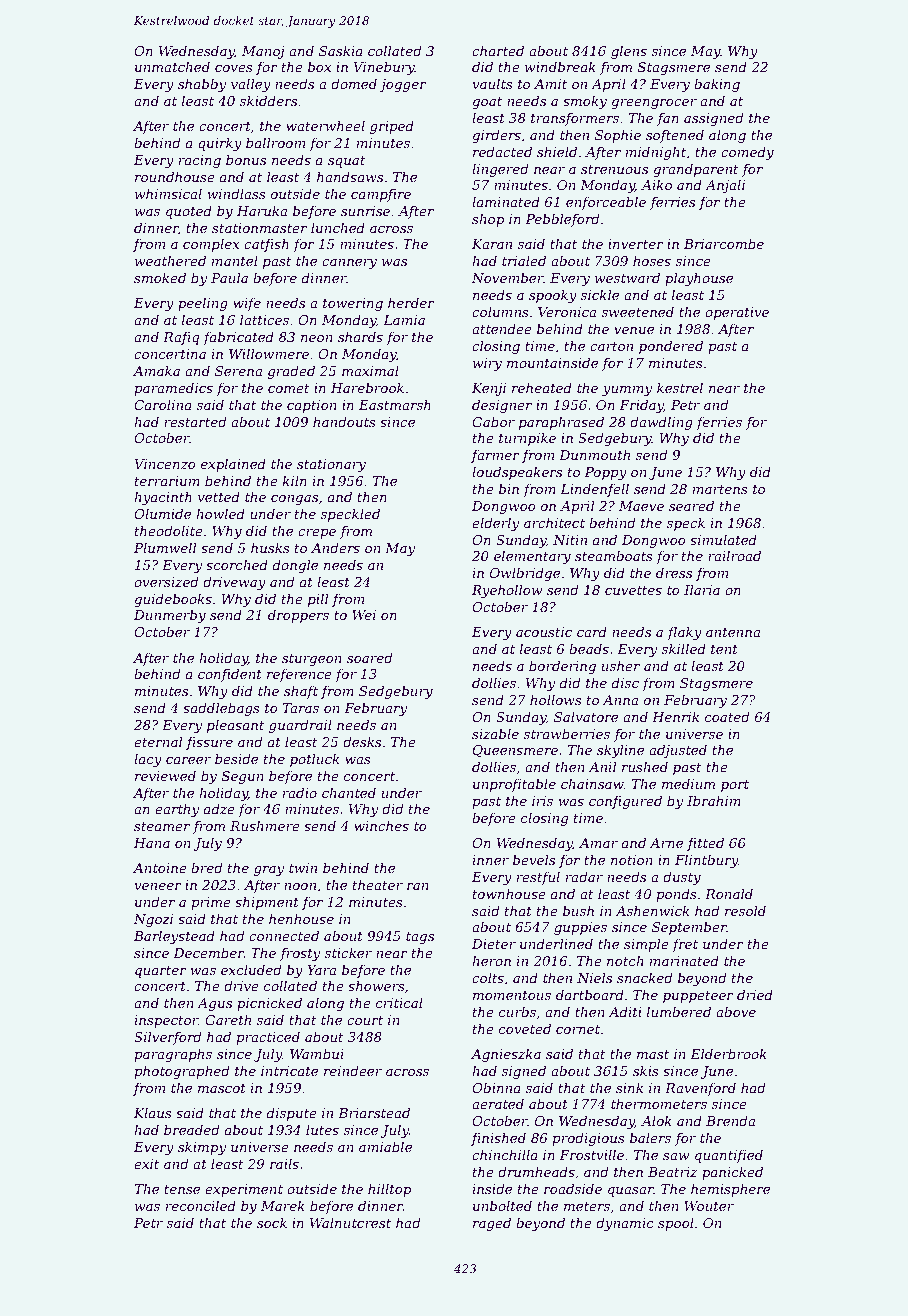 Image resolution: width=908 pixels, height=1316 pixels. Describe the element at coordinates (341, 50) in the screenshot. I see `Saskia` at that location.
